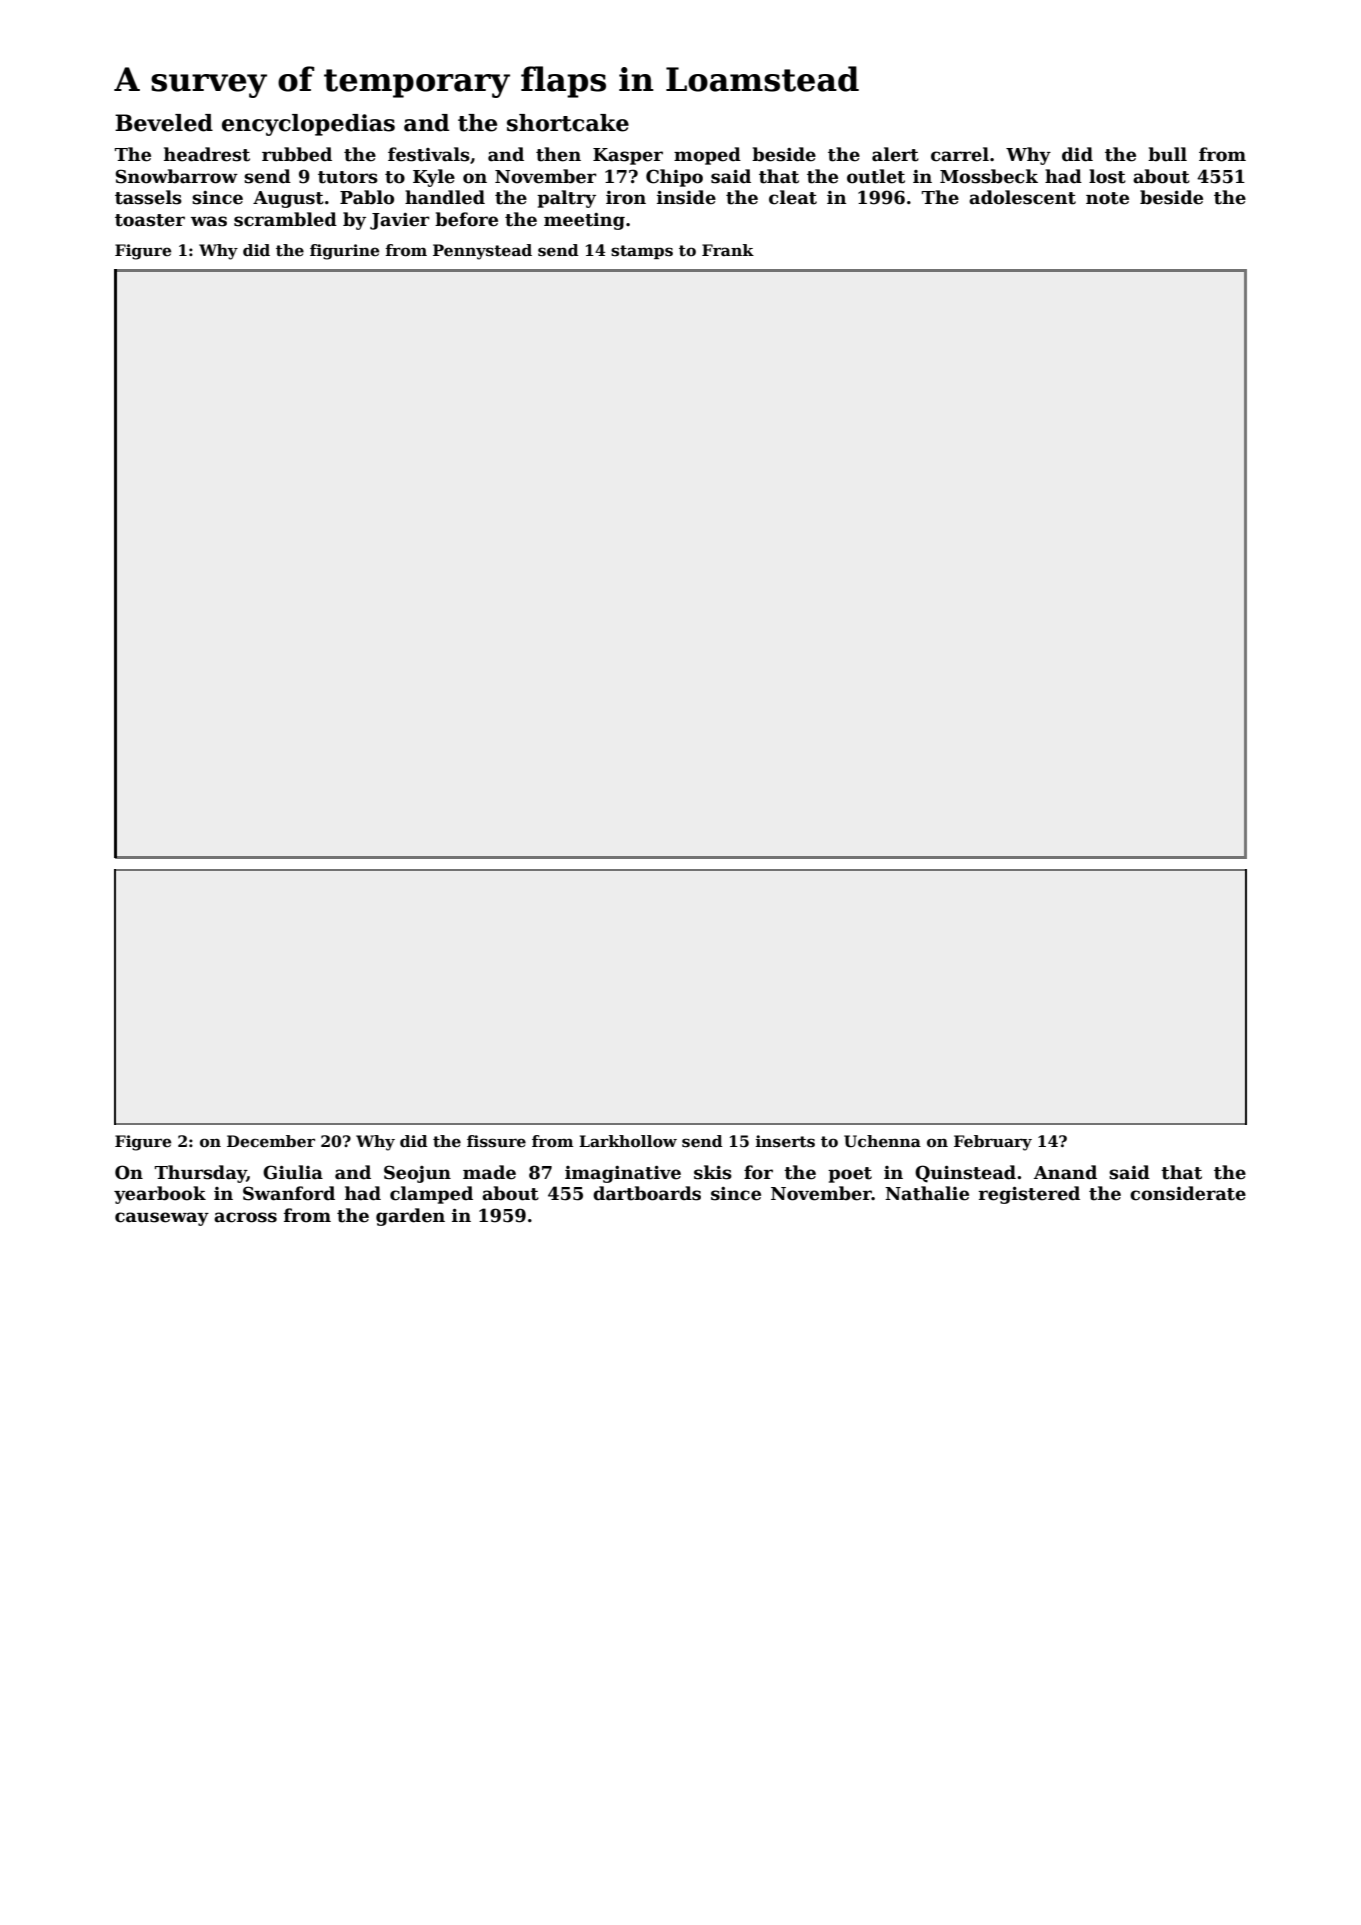 The height and width of the image is (1925, 1361). What do you see at coordinates (785, 1141) in the image?
I see `inserts` at bounding box center [785, 1141].
